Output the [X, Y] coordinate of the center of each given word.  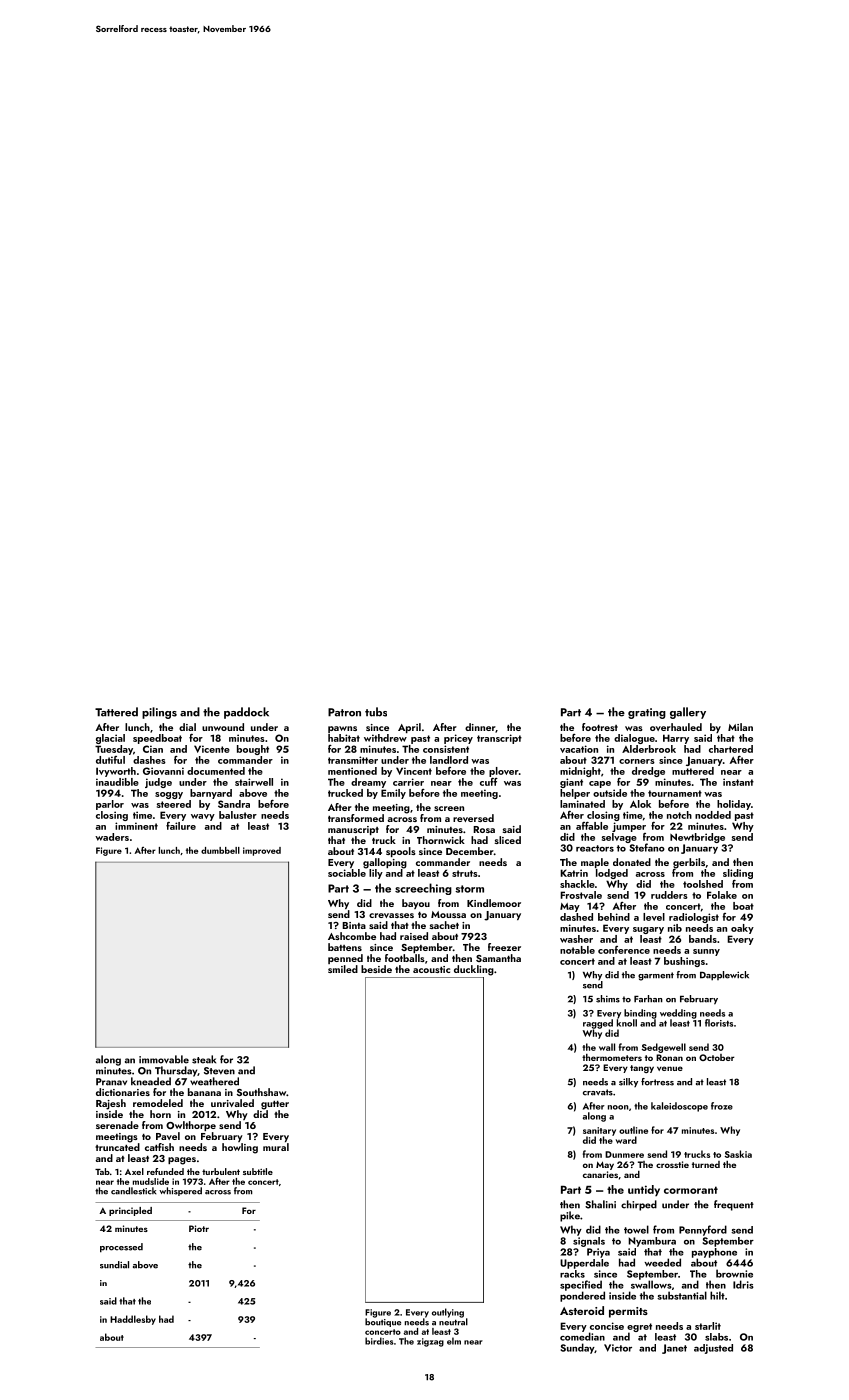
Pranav [111, 1082]
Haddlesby [133, 1320]
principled [130, 1211]
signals [589, 1242]
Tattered [116, 712]
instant [738, 782]
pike [570, 1216]
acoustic [431, 969]
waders [112, 837]
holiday [734, 805]
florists [719, 1023]
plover [504, 772]
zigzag [430, 1342]
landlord [449, 760]
